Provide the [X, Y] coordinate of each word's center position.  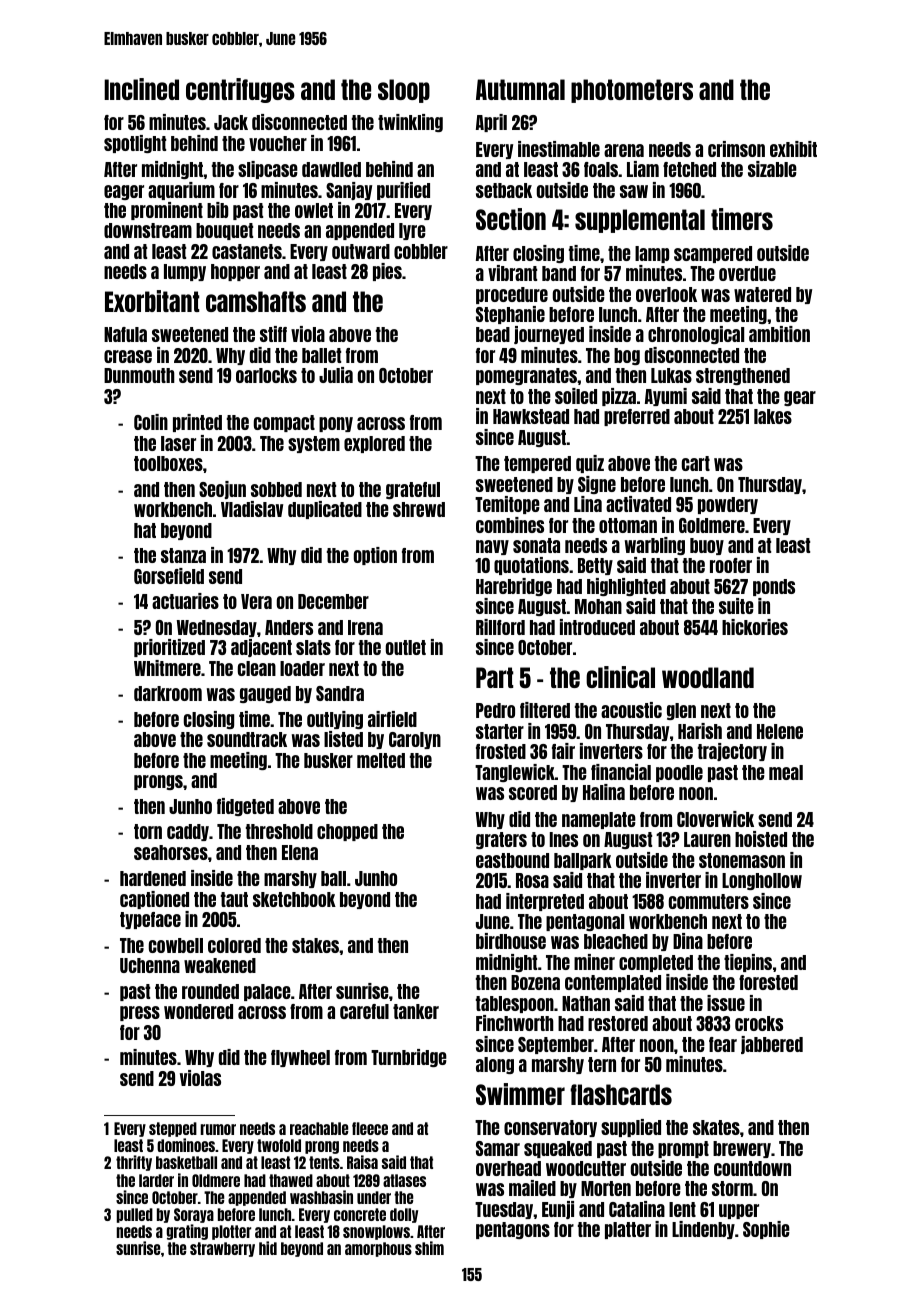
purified [403, 191]
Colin [151, 422]
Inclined [141, 89]
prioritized [169, 648]
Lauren [707, 839]
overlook [666, 294]
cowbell [176, 945]
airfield [392, 719]
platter [628, 1230]
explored [374, 444]
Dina [688, 941]
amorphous [378, 1249]
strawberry [222, 1249]
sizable [772, 169]
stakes [316, 945]
